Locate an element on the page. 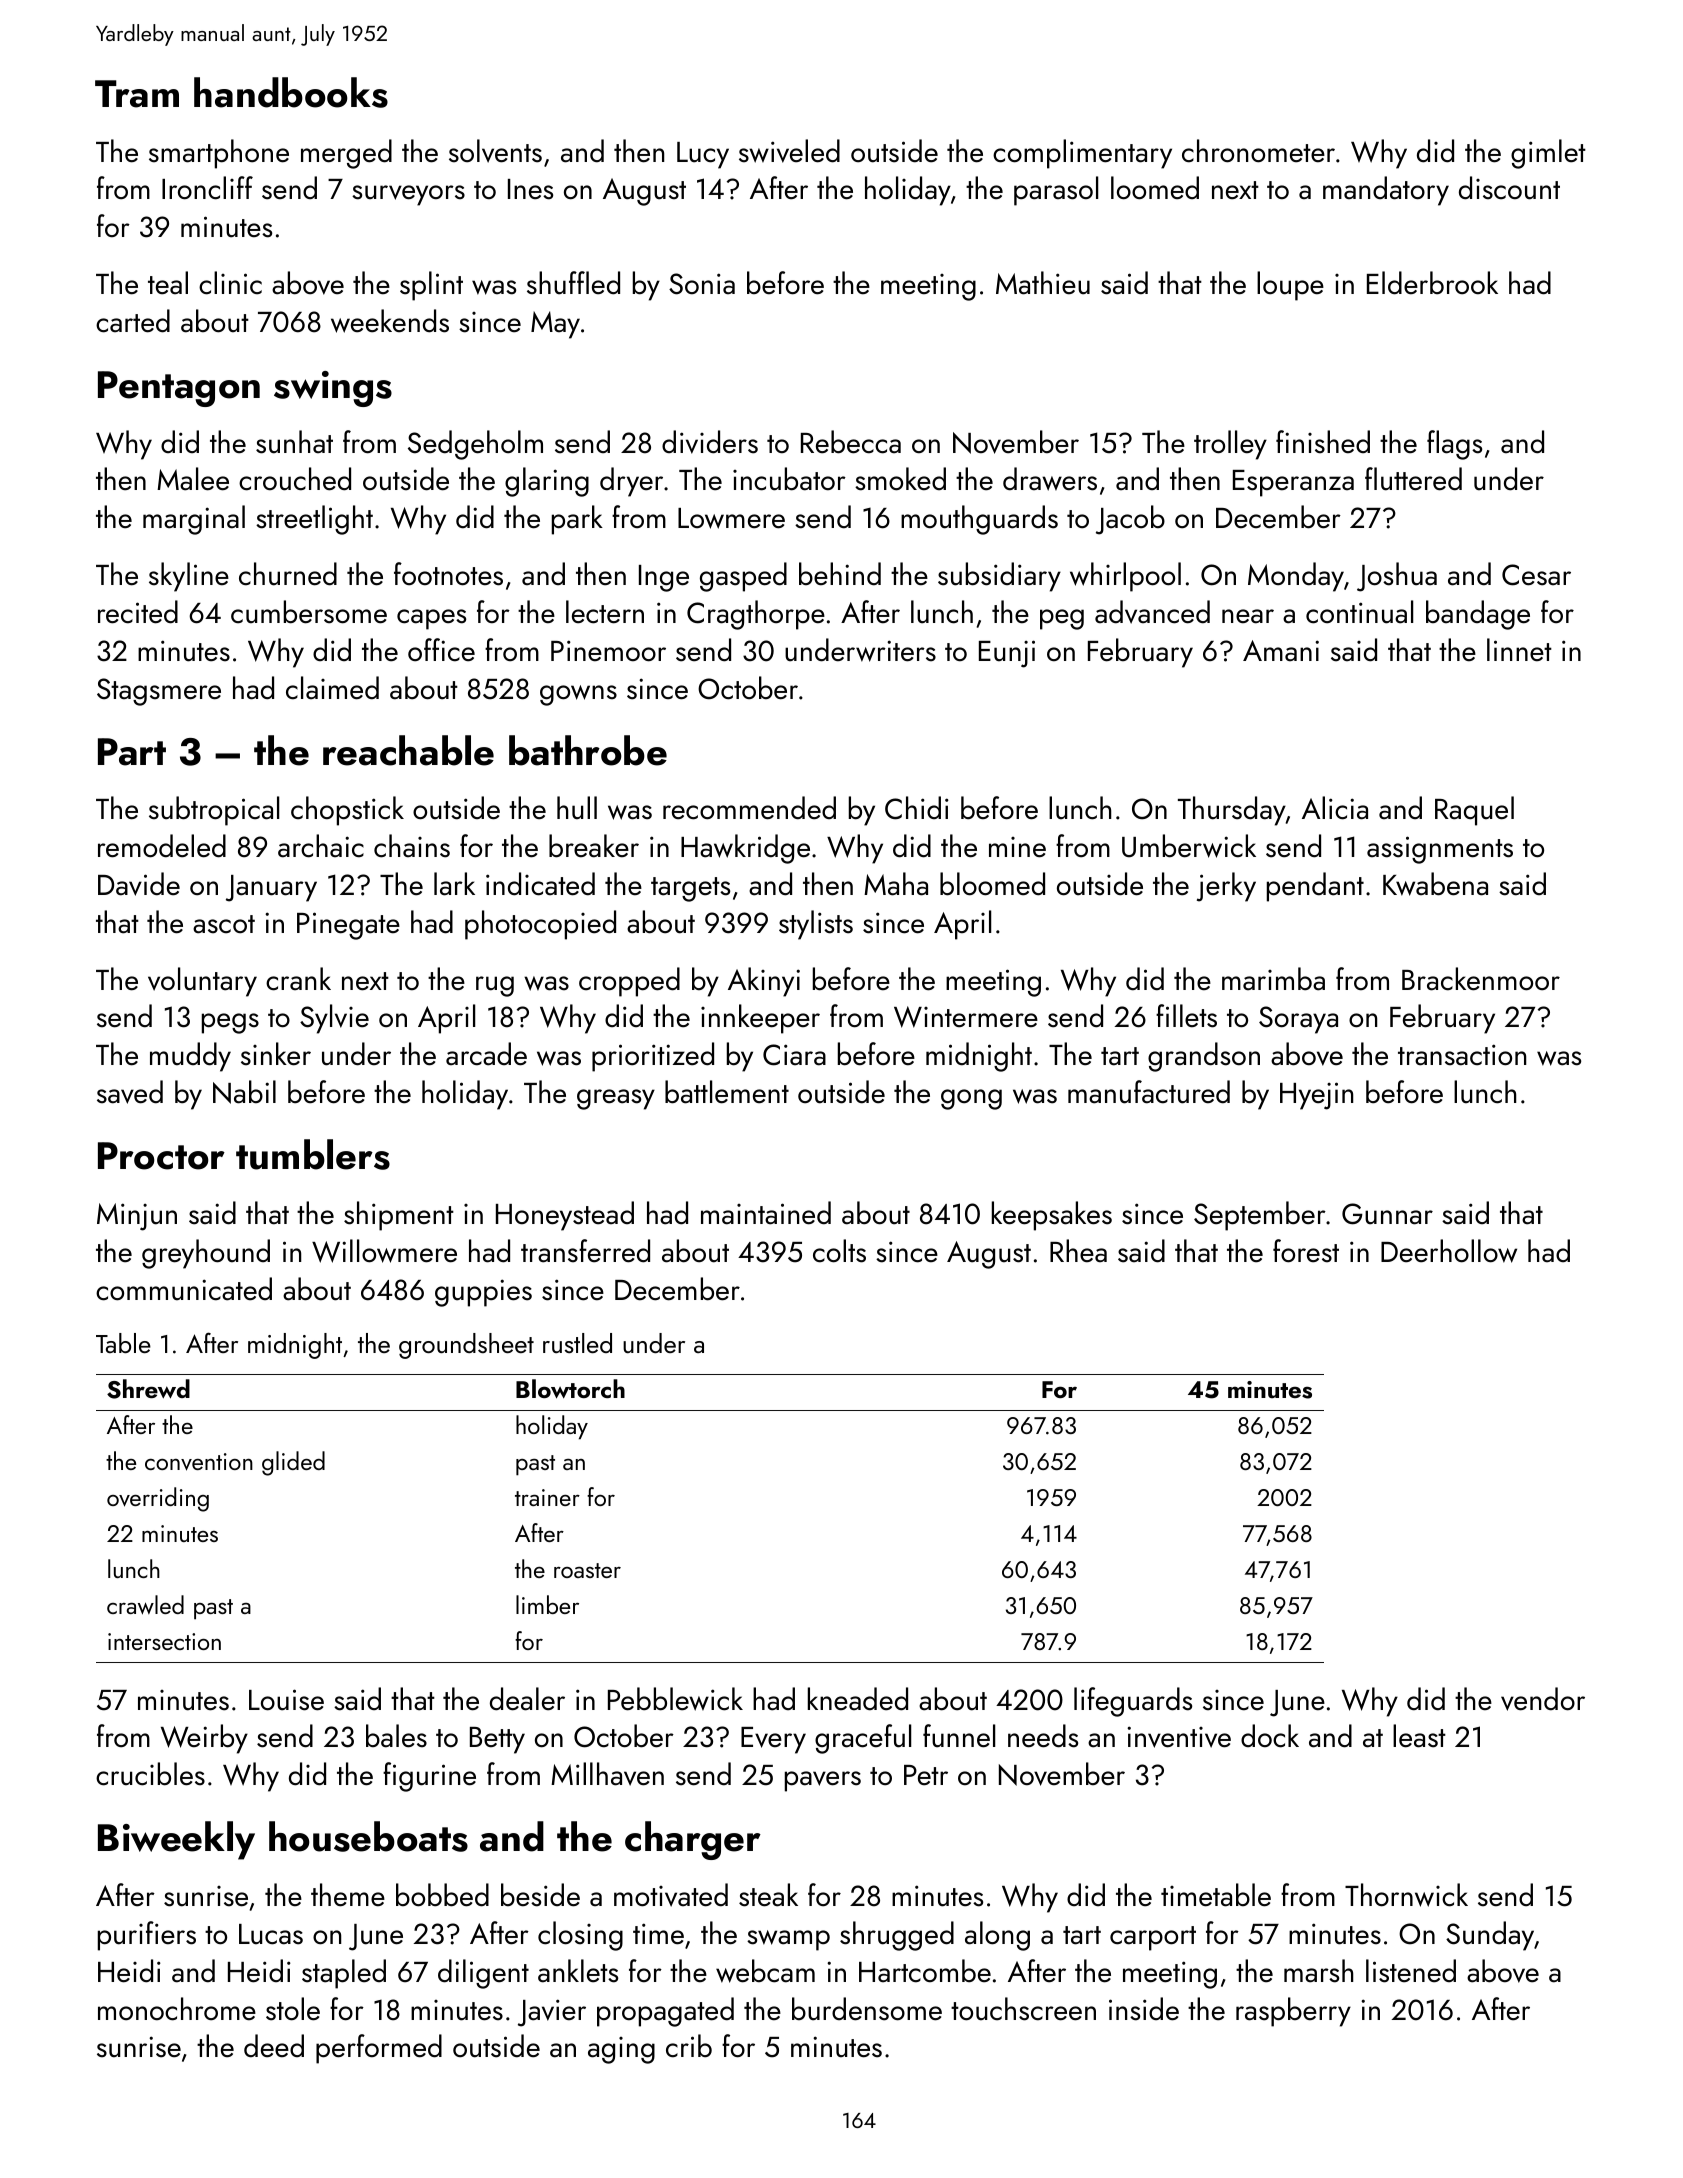 The height and width of the image is (2178, 1683). lectern is located at coordinates (605, 612).
